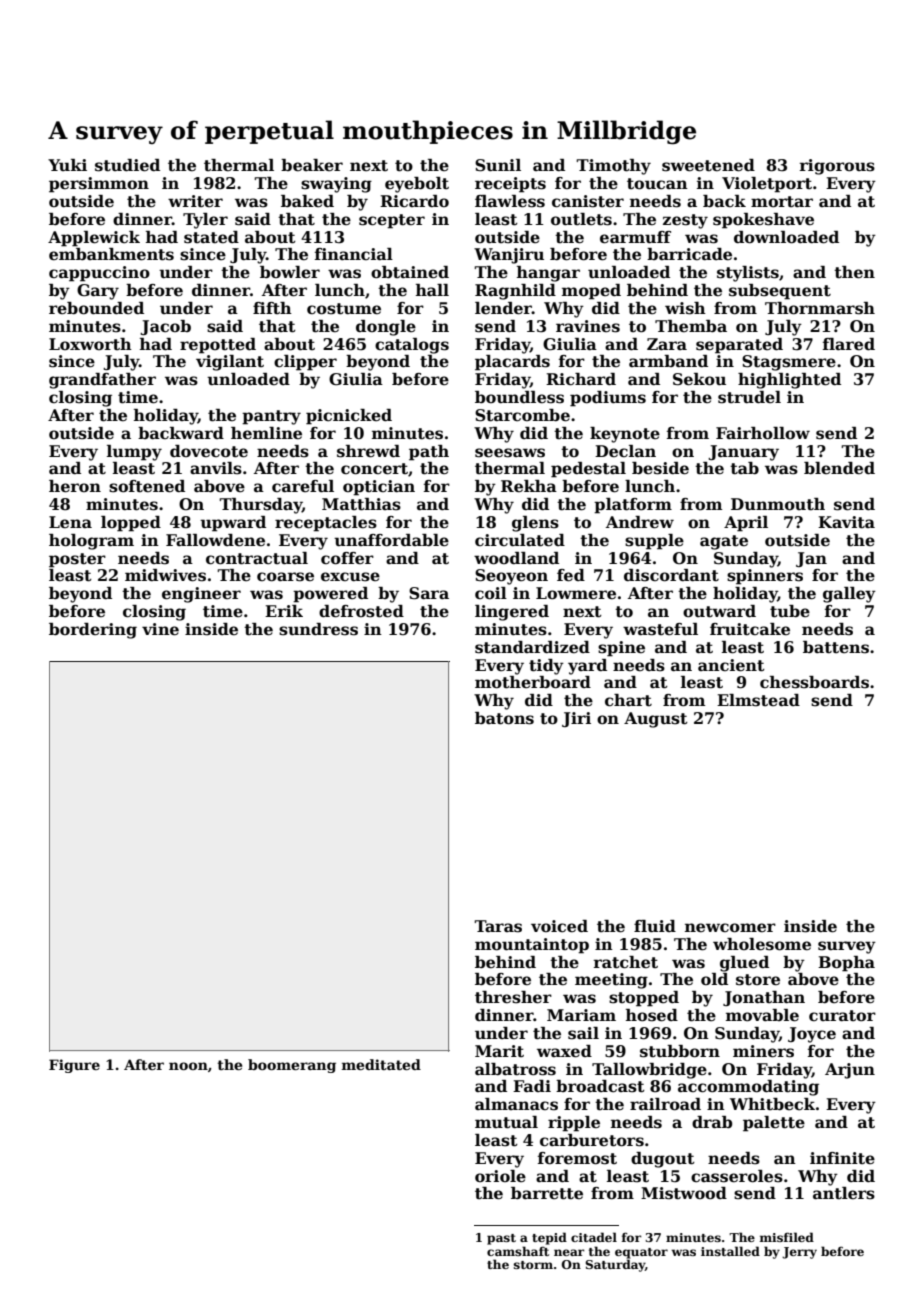 This document has width=924, height=1308. What do you see at coordinates (215, 540) in the document?
I see `Fallowdene` at bounding box center [215, 540].
